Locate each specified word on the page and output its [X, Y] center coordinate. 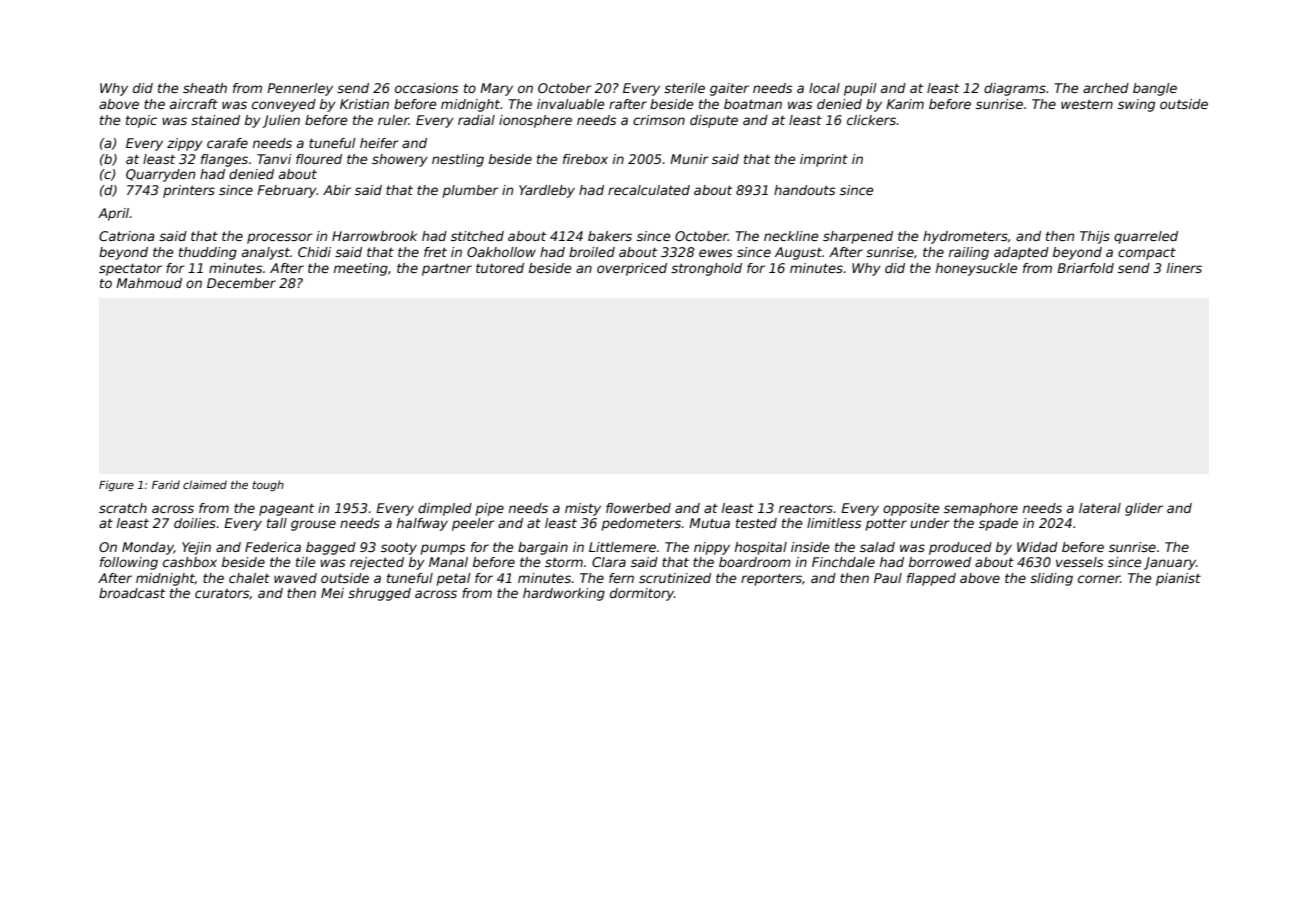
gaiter [729, 89]
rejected [377, 563]
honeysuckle [977, 269]
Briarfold [1085, 268]
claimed [205, 484]
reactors [806, 508]
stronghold [706, 269]
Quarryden [160, 175]
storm [564, 562]
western [1087, 104]
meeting [361, 269]
